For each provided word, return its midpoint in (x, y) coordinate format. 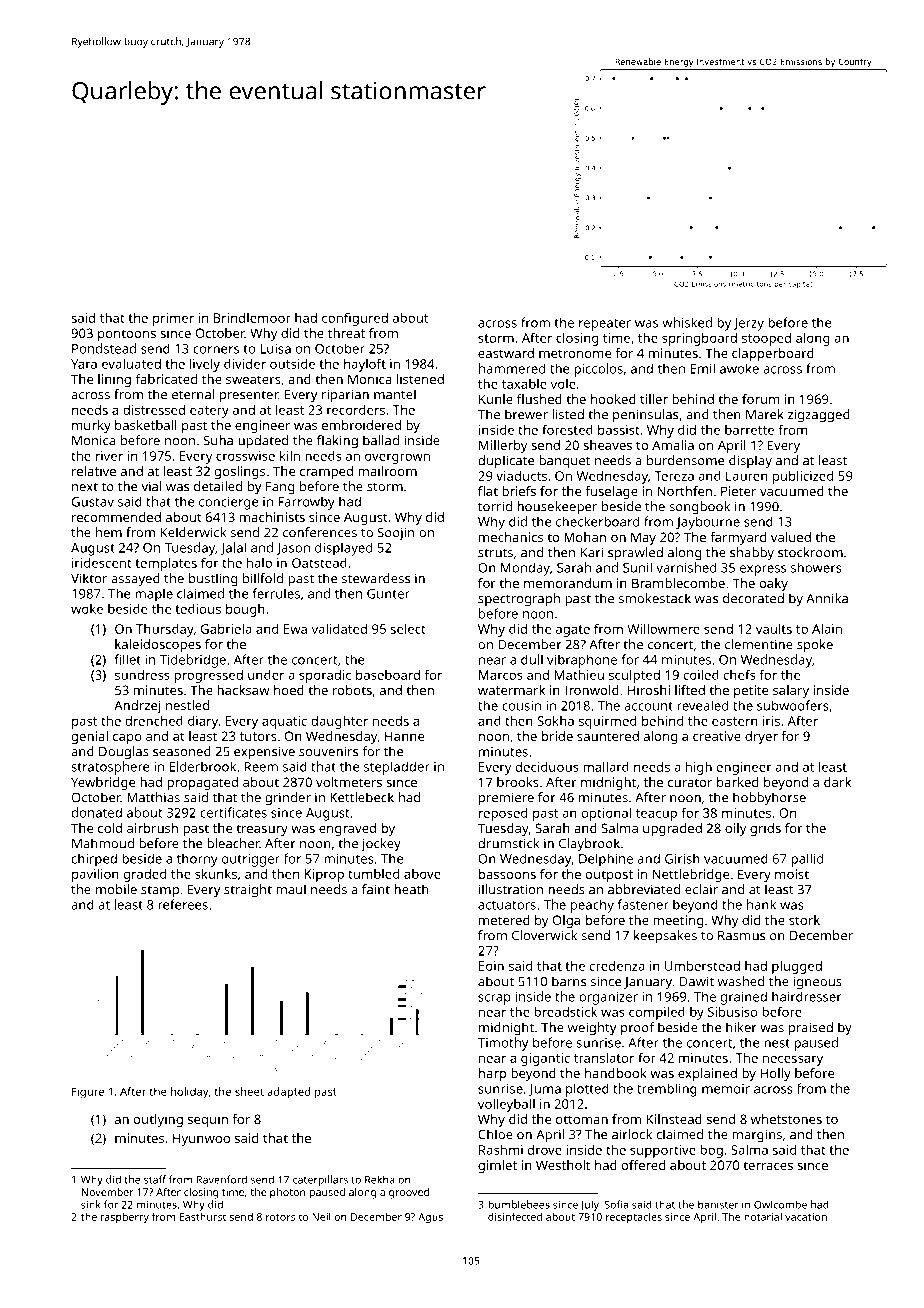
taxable (524, 384)
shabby (752, 554)
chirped (94, 860)
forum (761, 399)
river (109, 456)
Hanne (404, 736)
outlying (158, 1120)
